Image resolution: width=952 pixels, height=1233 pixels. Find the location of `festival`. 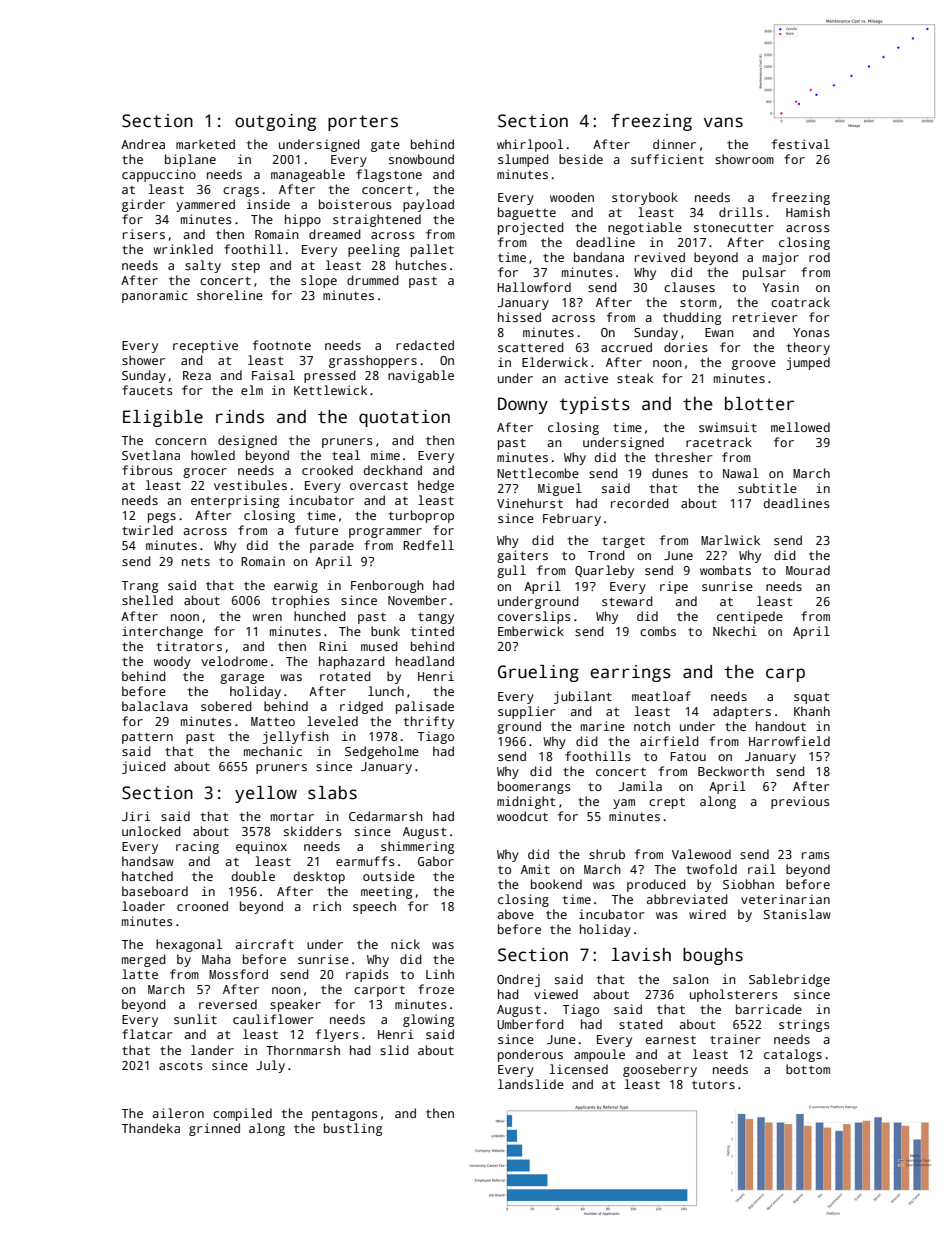

festival is located at coordinates (801, 144).
